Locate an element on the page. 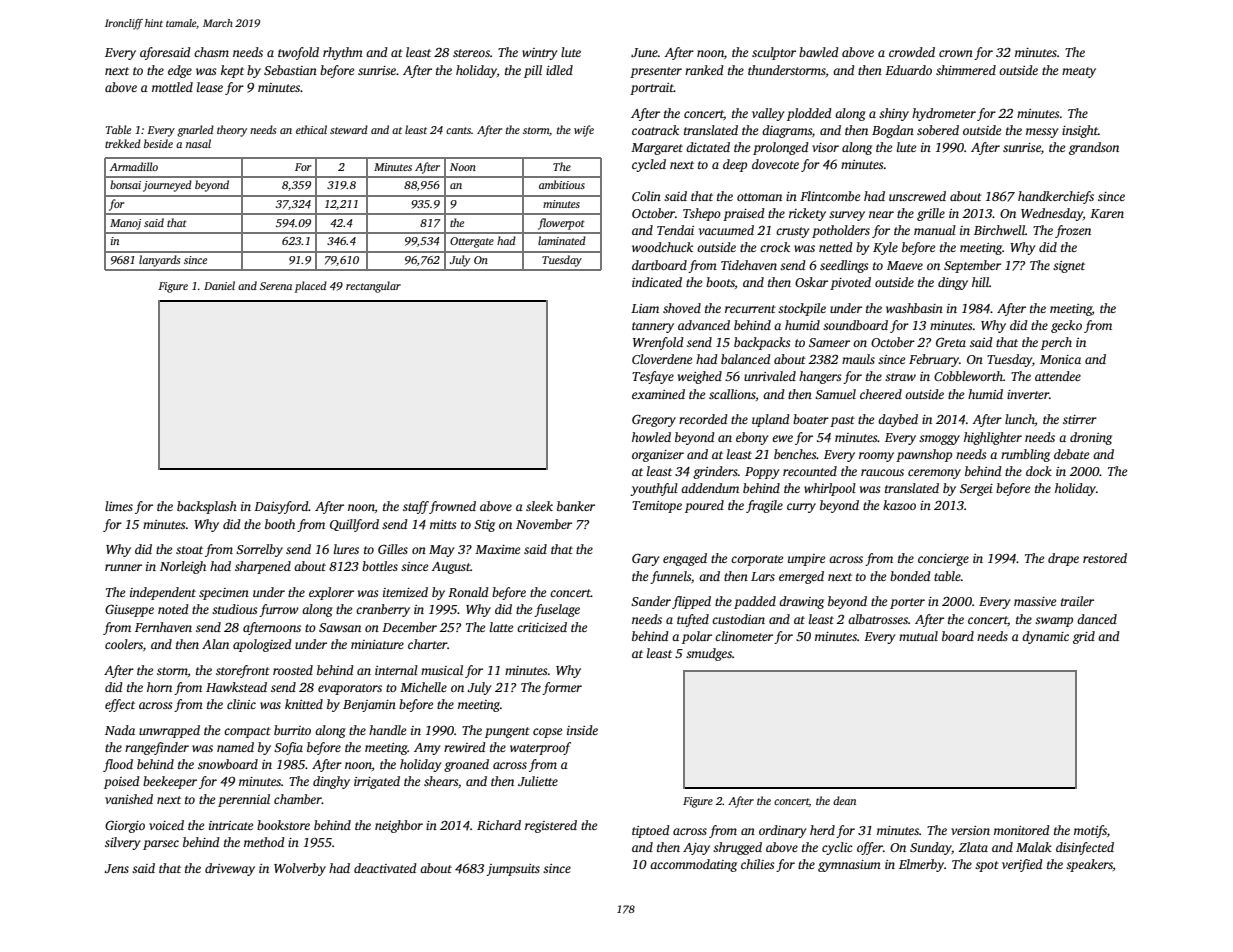 The width and height of the document is (1233, 952). method is located at coordinates (264, 842).
